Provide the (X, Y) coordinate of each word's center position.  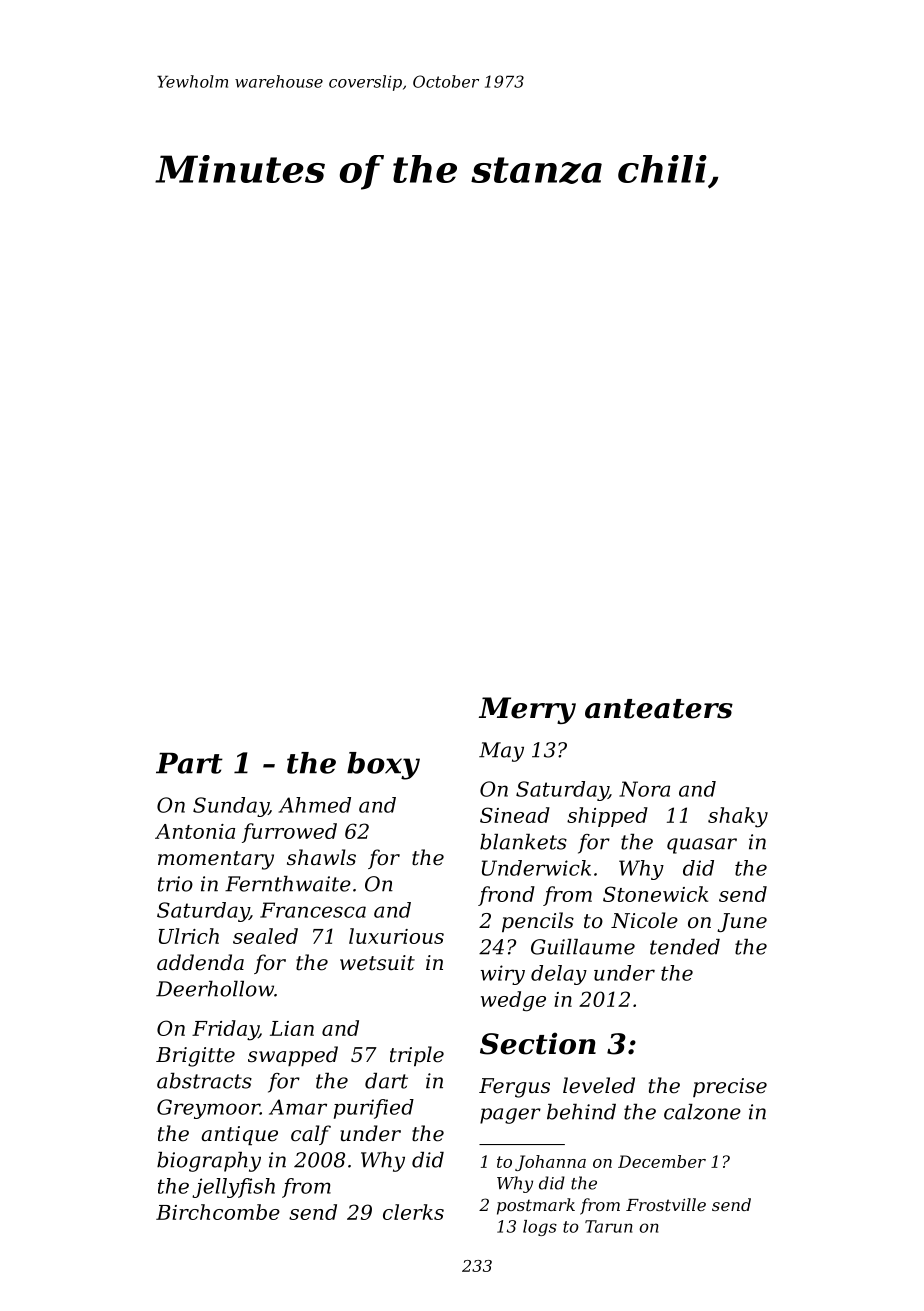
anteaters (659, 709)
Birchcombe (218, 1212)
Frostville (666, 1204)
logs (540, 1228)
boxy (383, 766)
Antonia (195, 831)
